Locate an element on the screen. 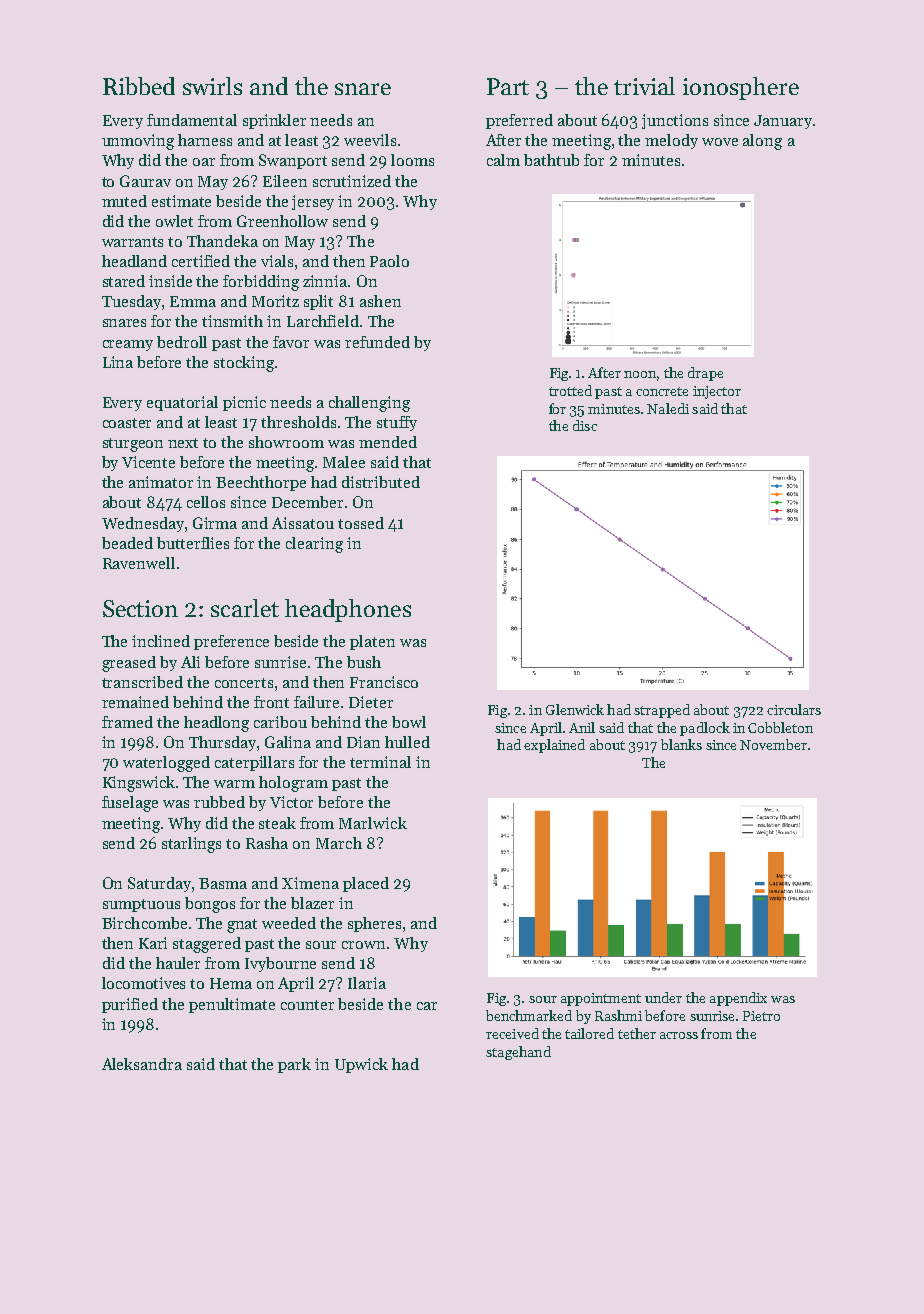  front is located at coordinates (271, 702).
